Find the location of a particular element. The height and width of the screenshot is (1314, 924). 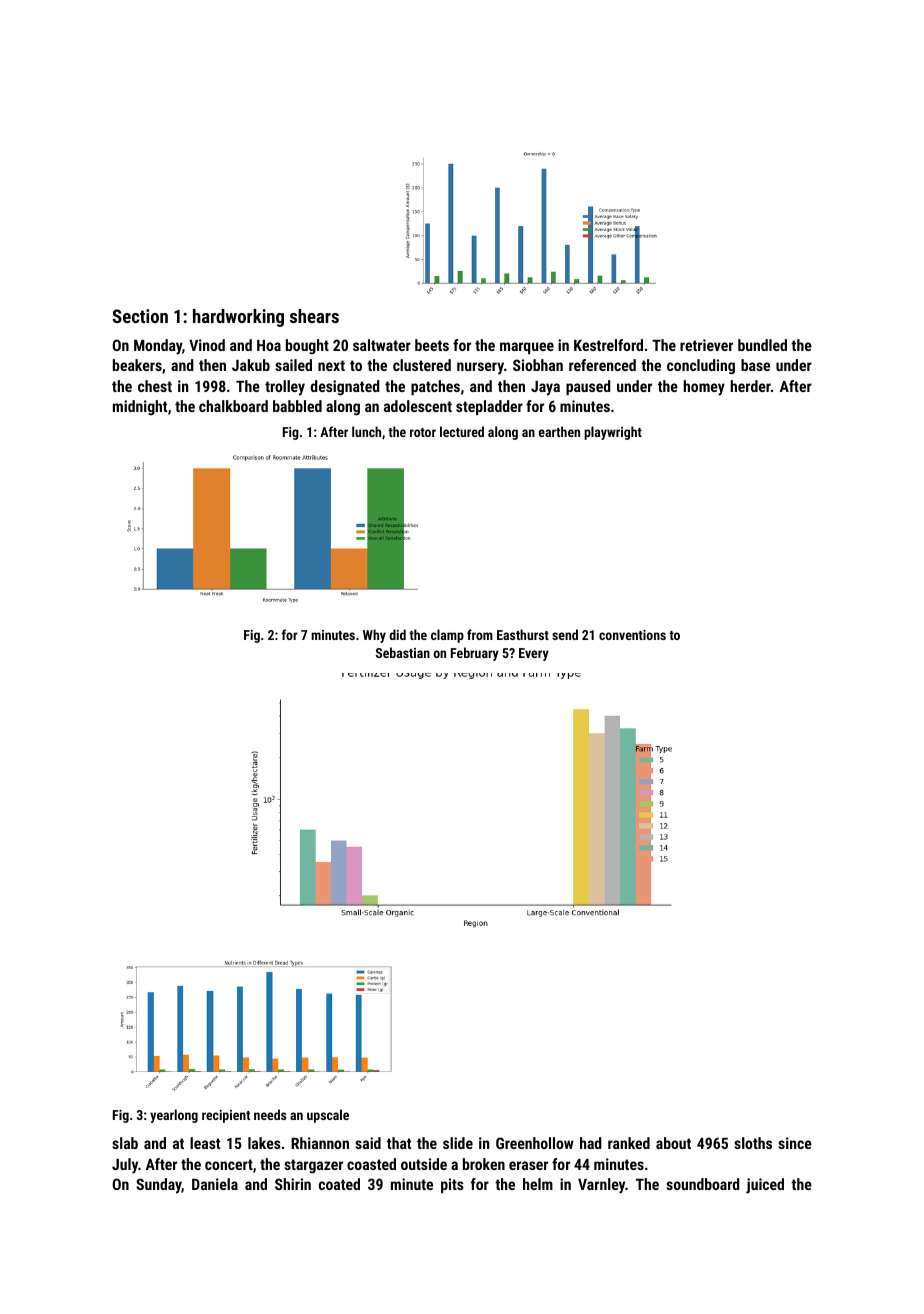

beets is located at coordinates (432, 345).
